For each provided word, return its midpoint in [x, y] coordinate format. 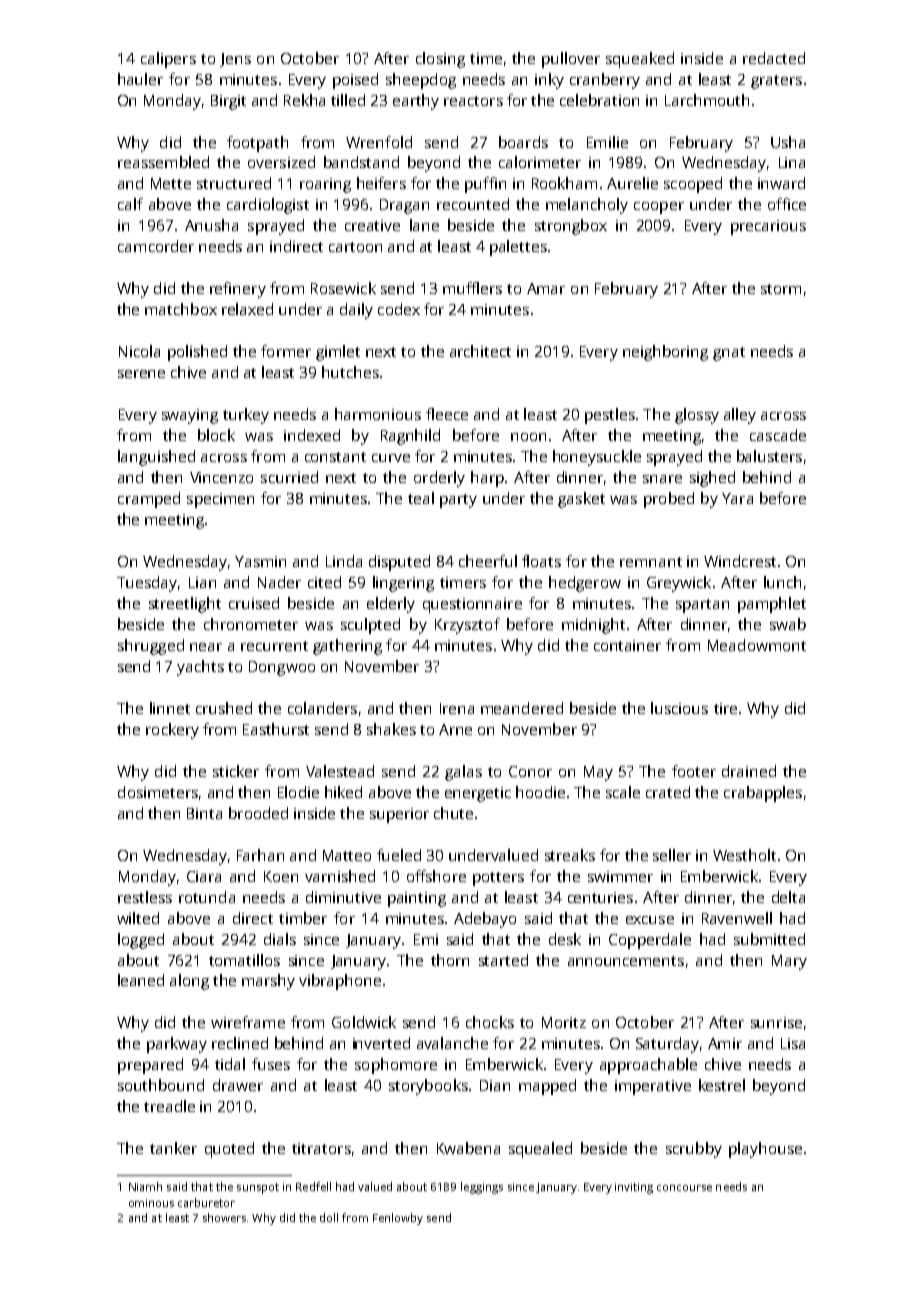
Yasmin [260, 561]
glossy [697, 416]
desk [565, 939]
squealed [540, 1150]
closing [440, 60]
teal [421, 498]
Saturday [667, 1045]
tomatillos [244, 960]
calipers [168, 60]
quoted [229, 1150]
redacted [774, 58]
